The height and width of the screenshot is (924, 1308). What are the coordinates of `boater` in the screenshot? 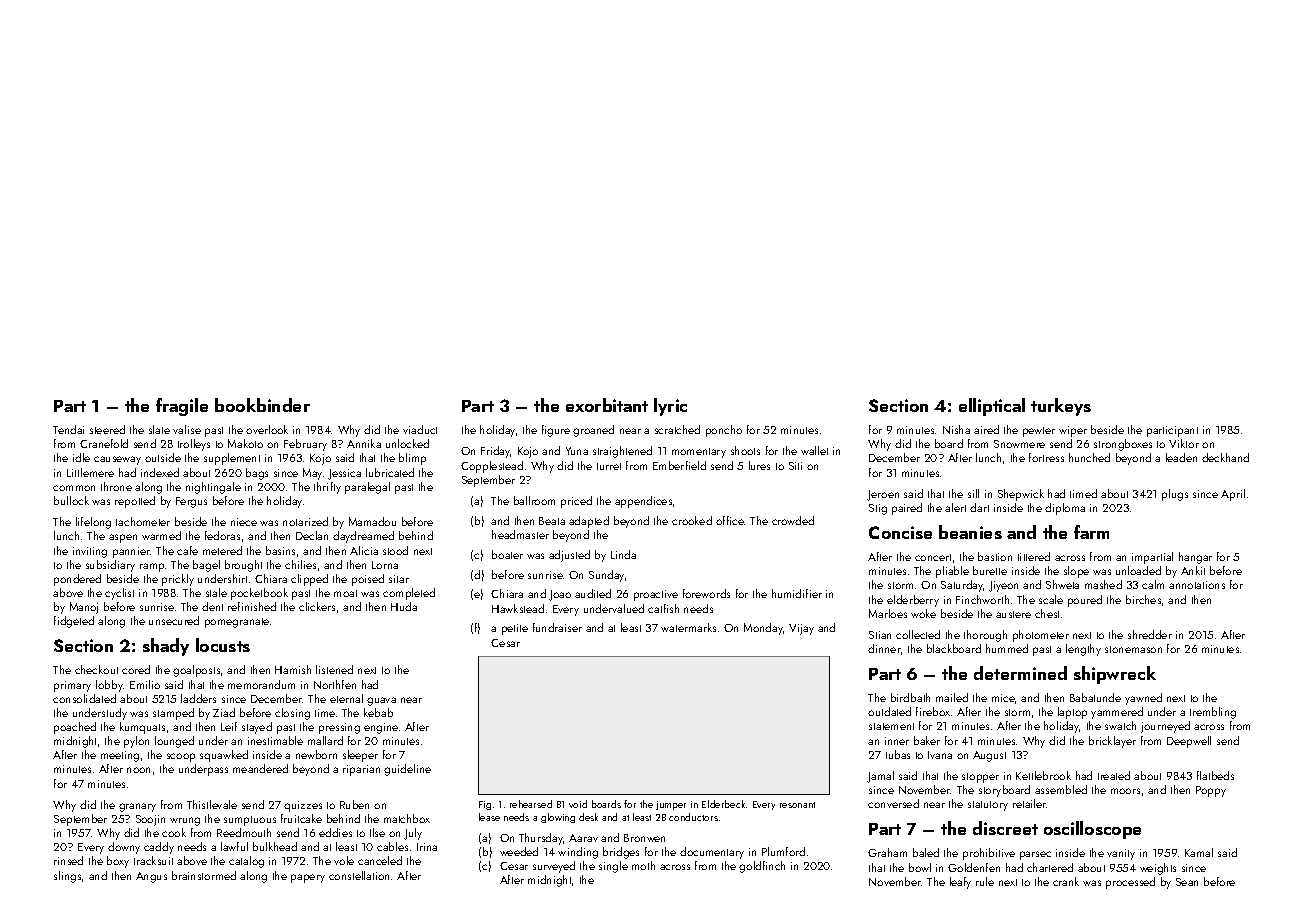 It's located at (507, 554).
